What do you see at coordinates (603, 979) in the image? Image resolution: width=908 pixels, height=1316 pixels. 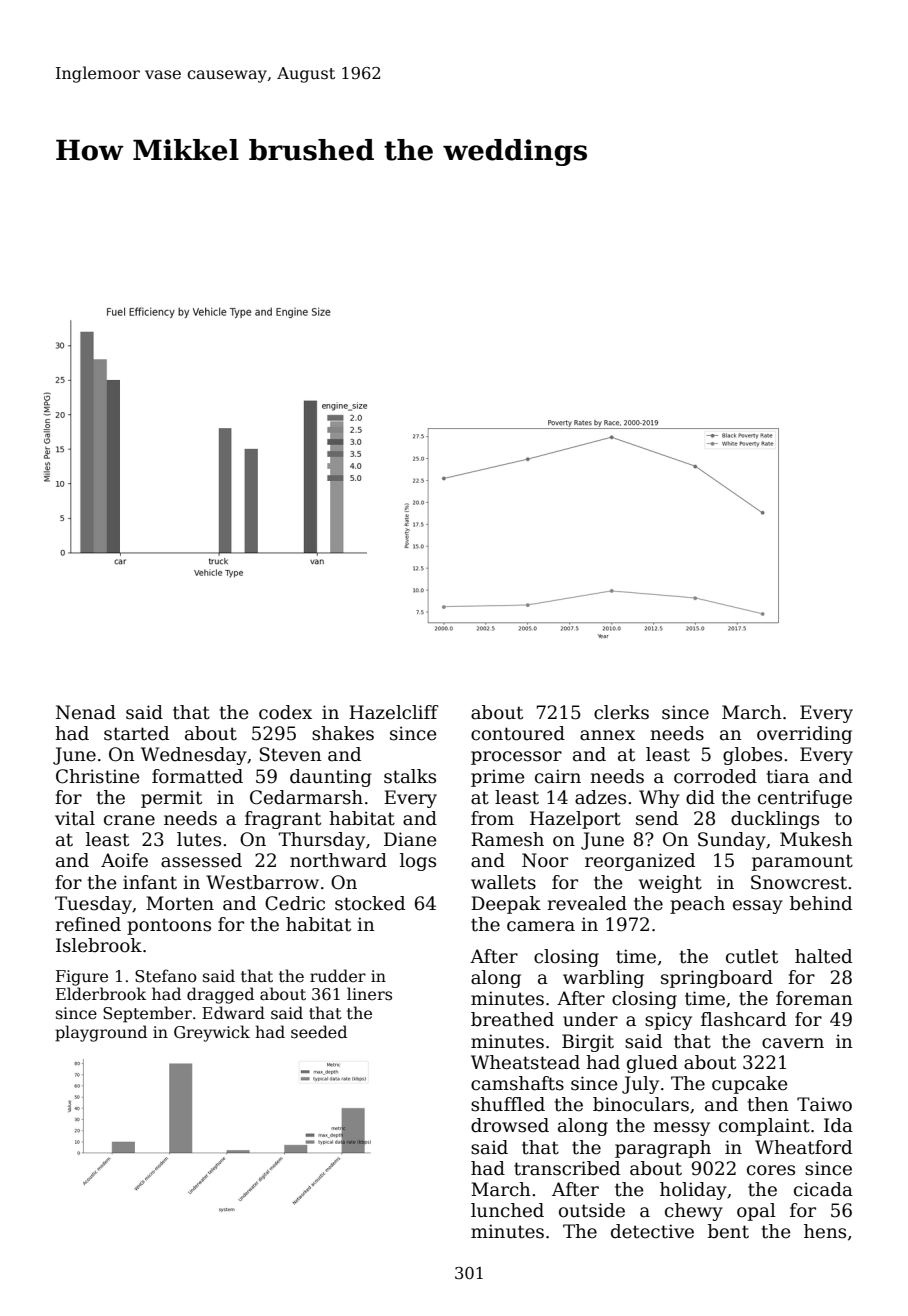 I see `warbling` at bounding box center [603, 979].
